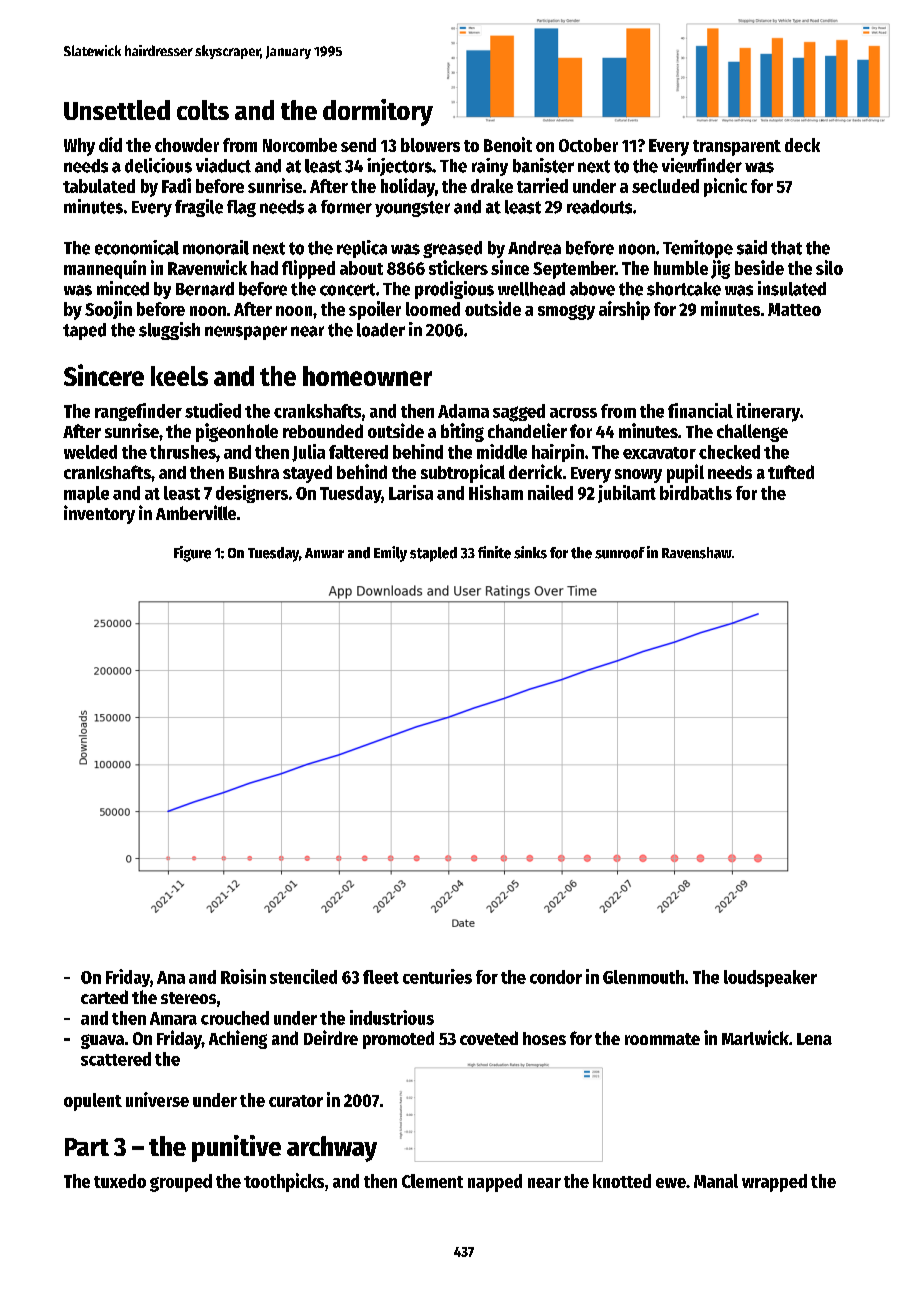  Describe the element at coordinates (99, 514) in the page. I see `inventory` at that location.
